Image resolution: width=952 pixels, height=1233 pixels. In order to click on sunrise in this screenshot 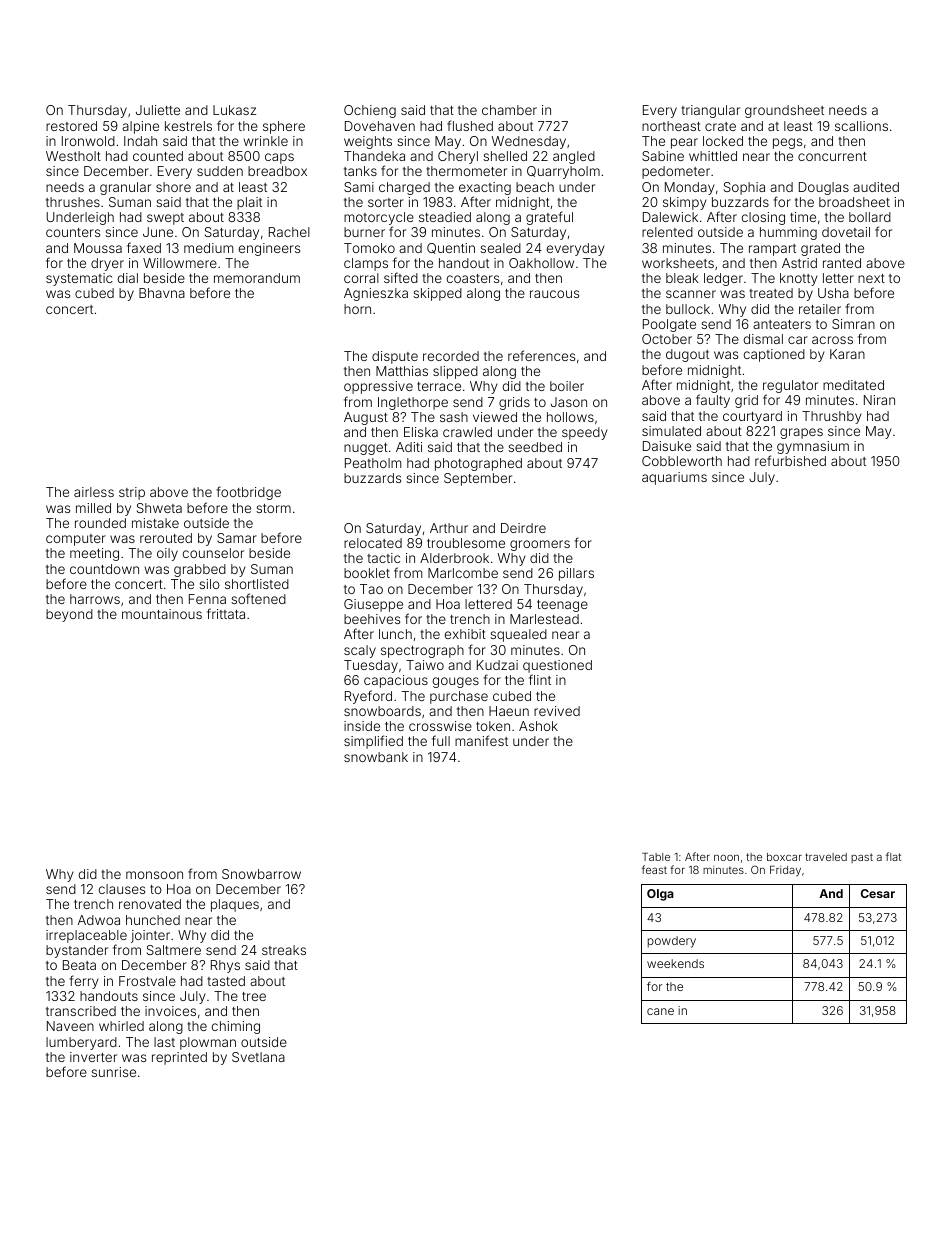, I will do `click(113, 1072)`.
